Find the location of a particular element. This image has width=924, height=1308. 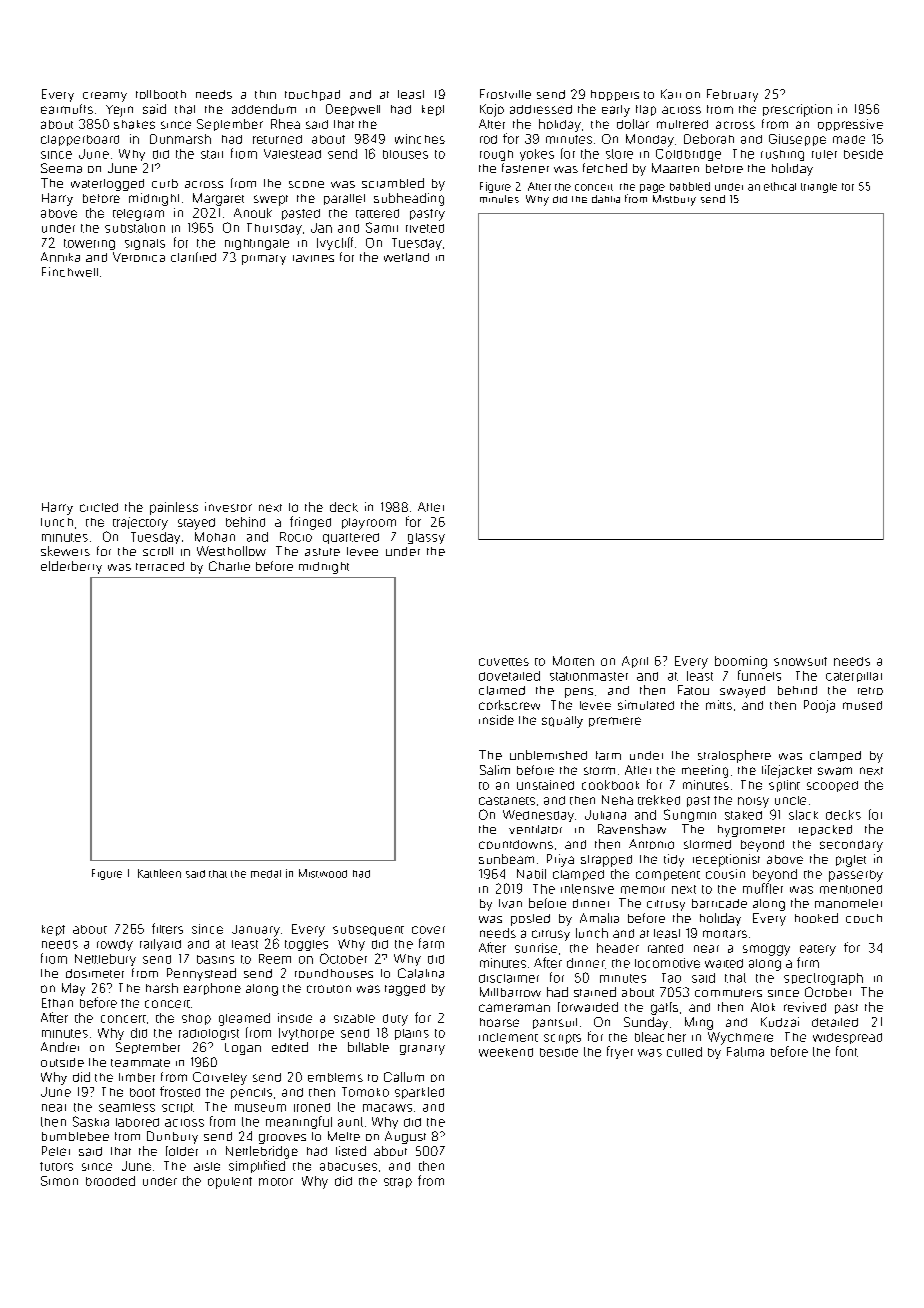

terraced is located at coordinates (160, 566).
